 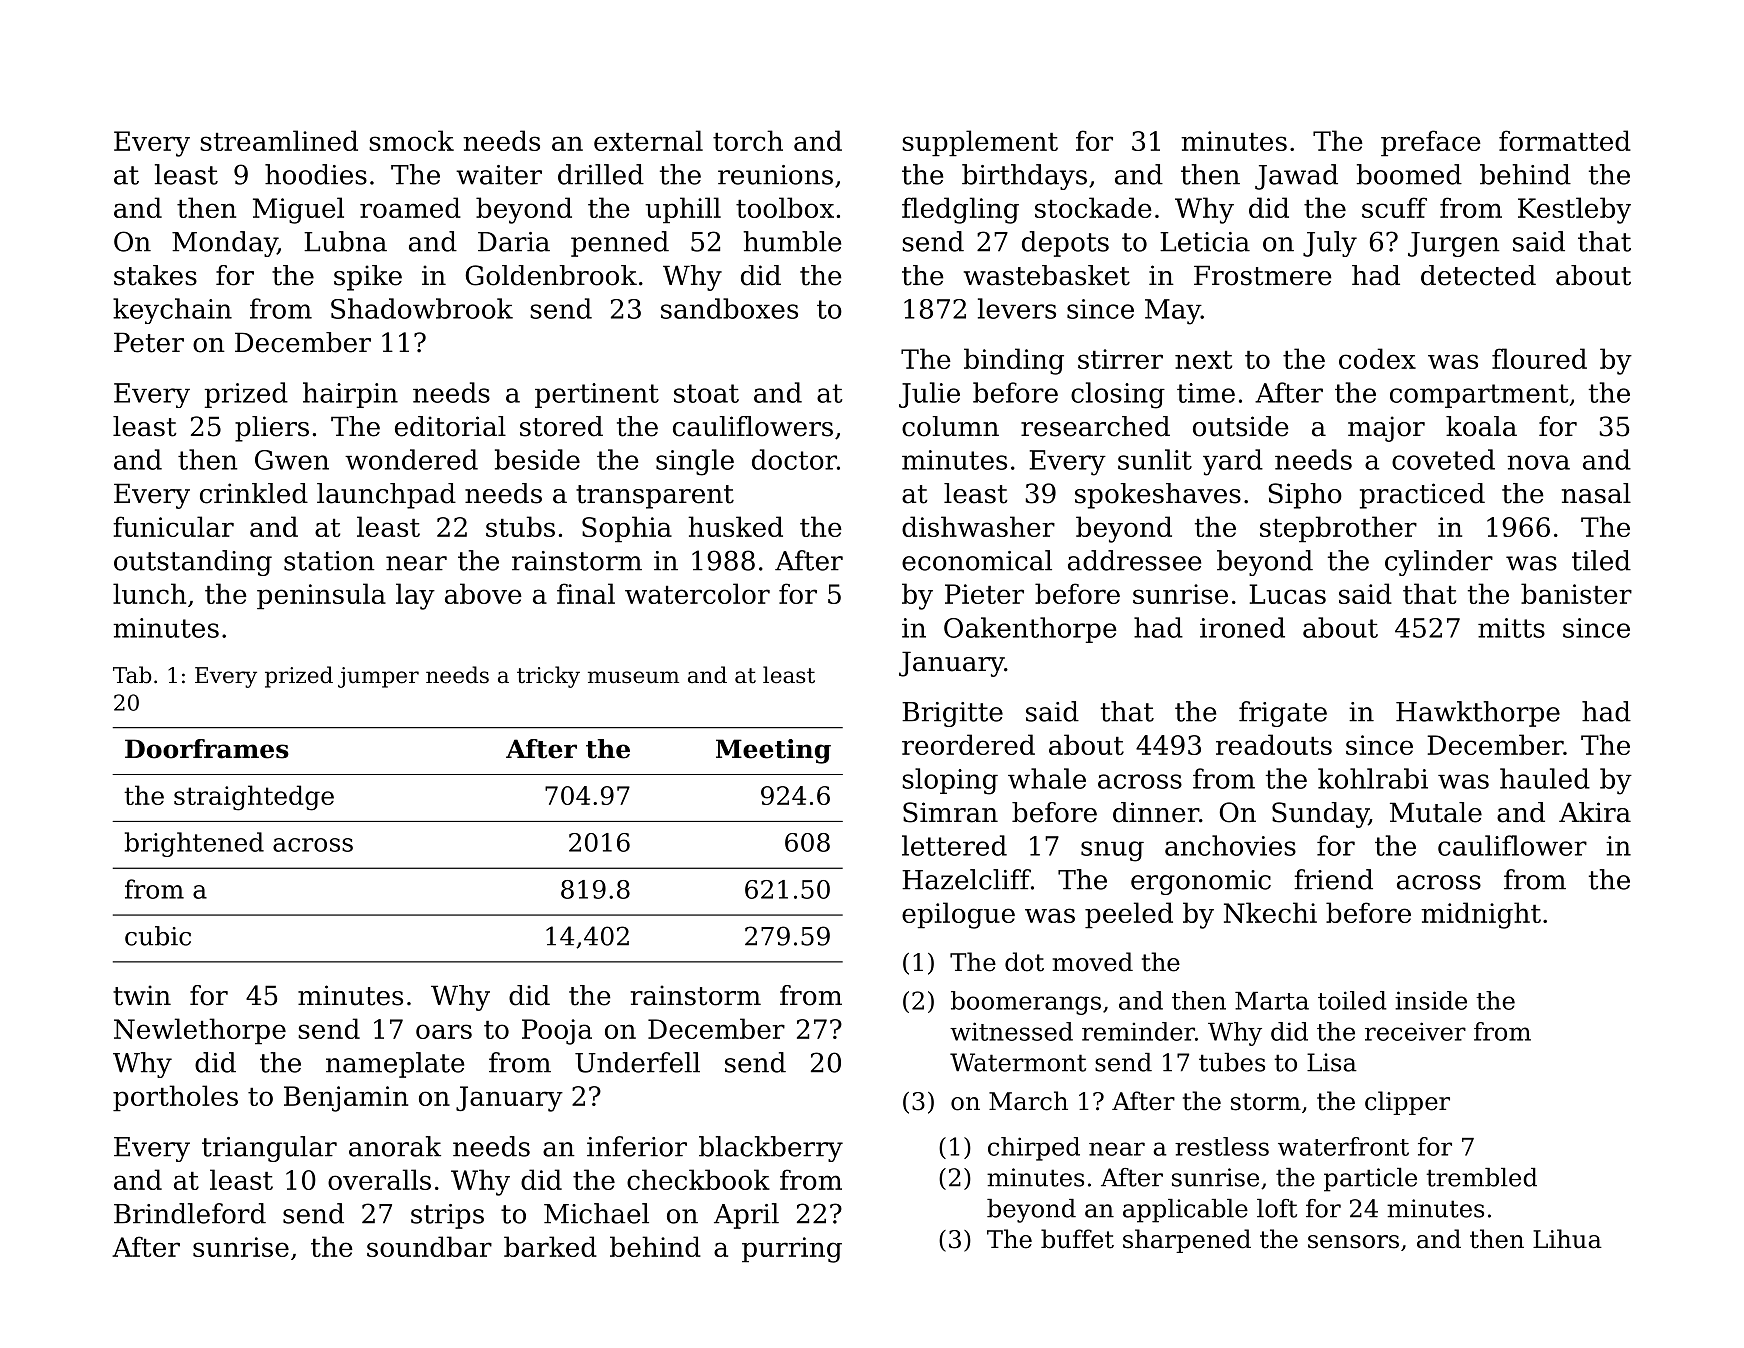 I want to click on Brindleford, so click(x=190, y=1213).
